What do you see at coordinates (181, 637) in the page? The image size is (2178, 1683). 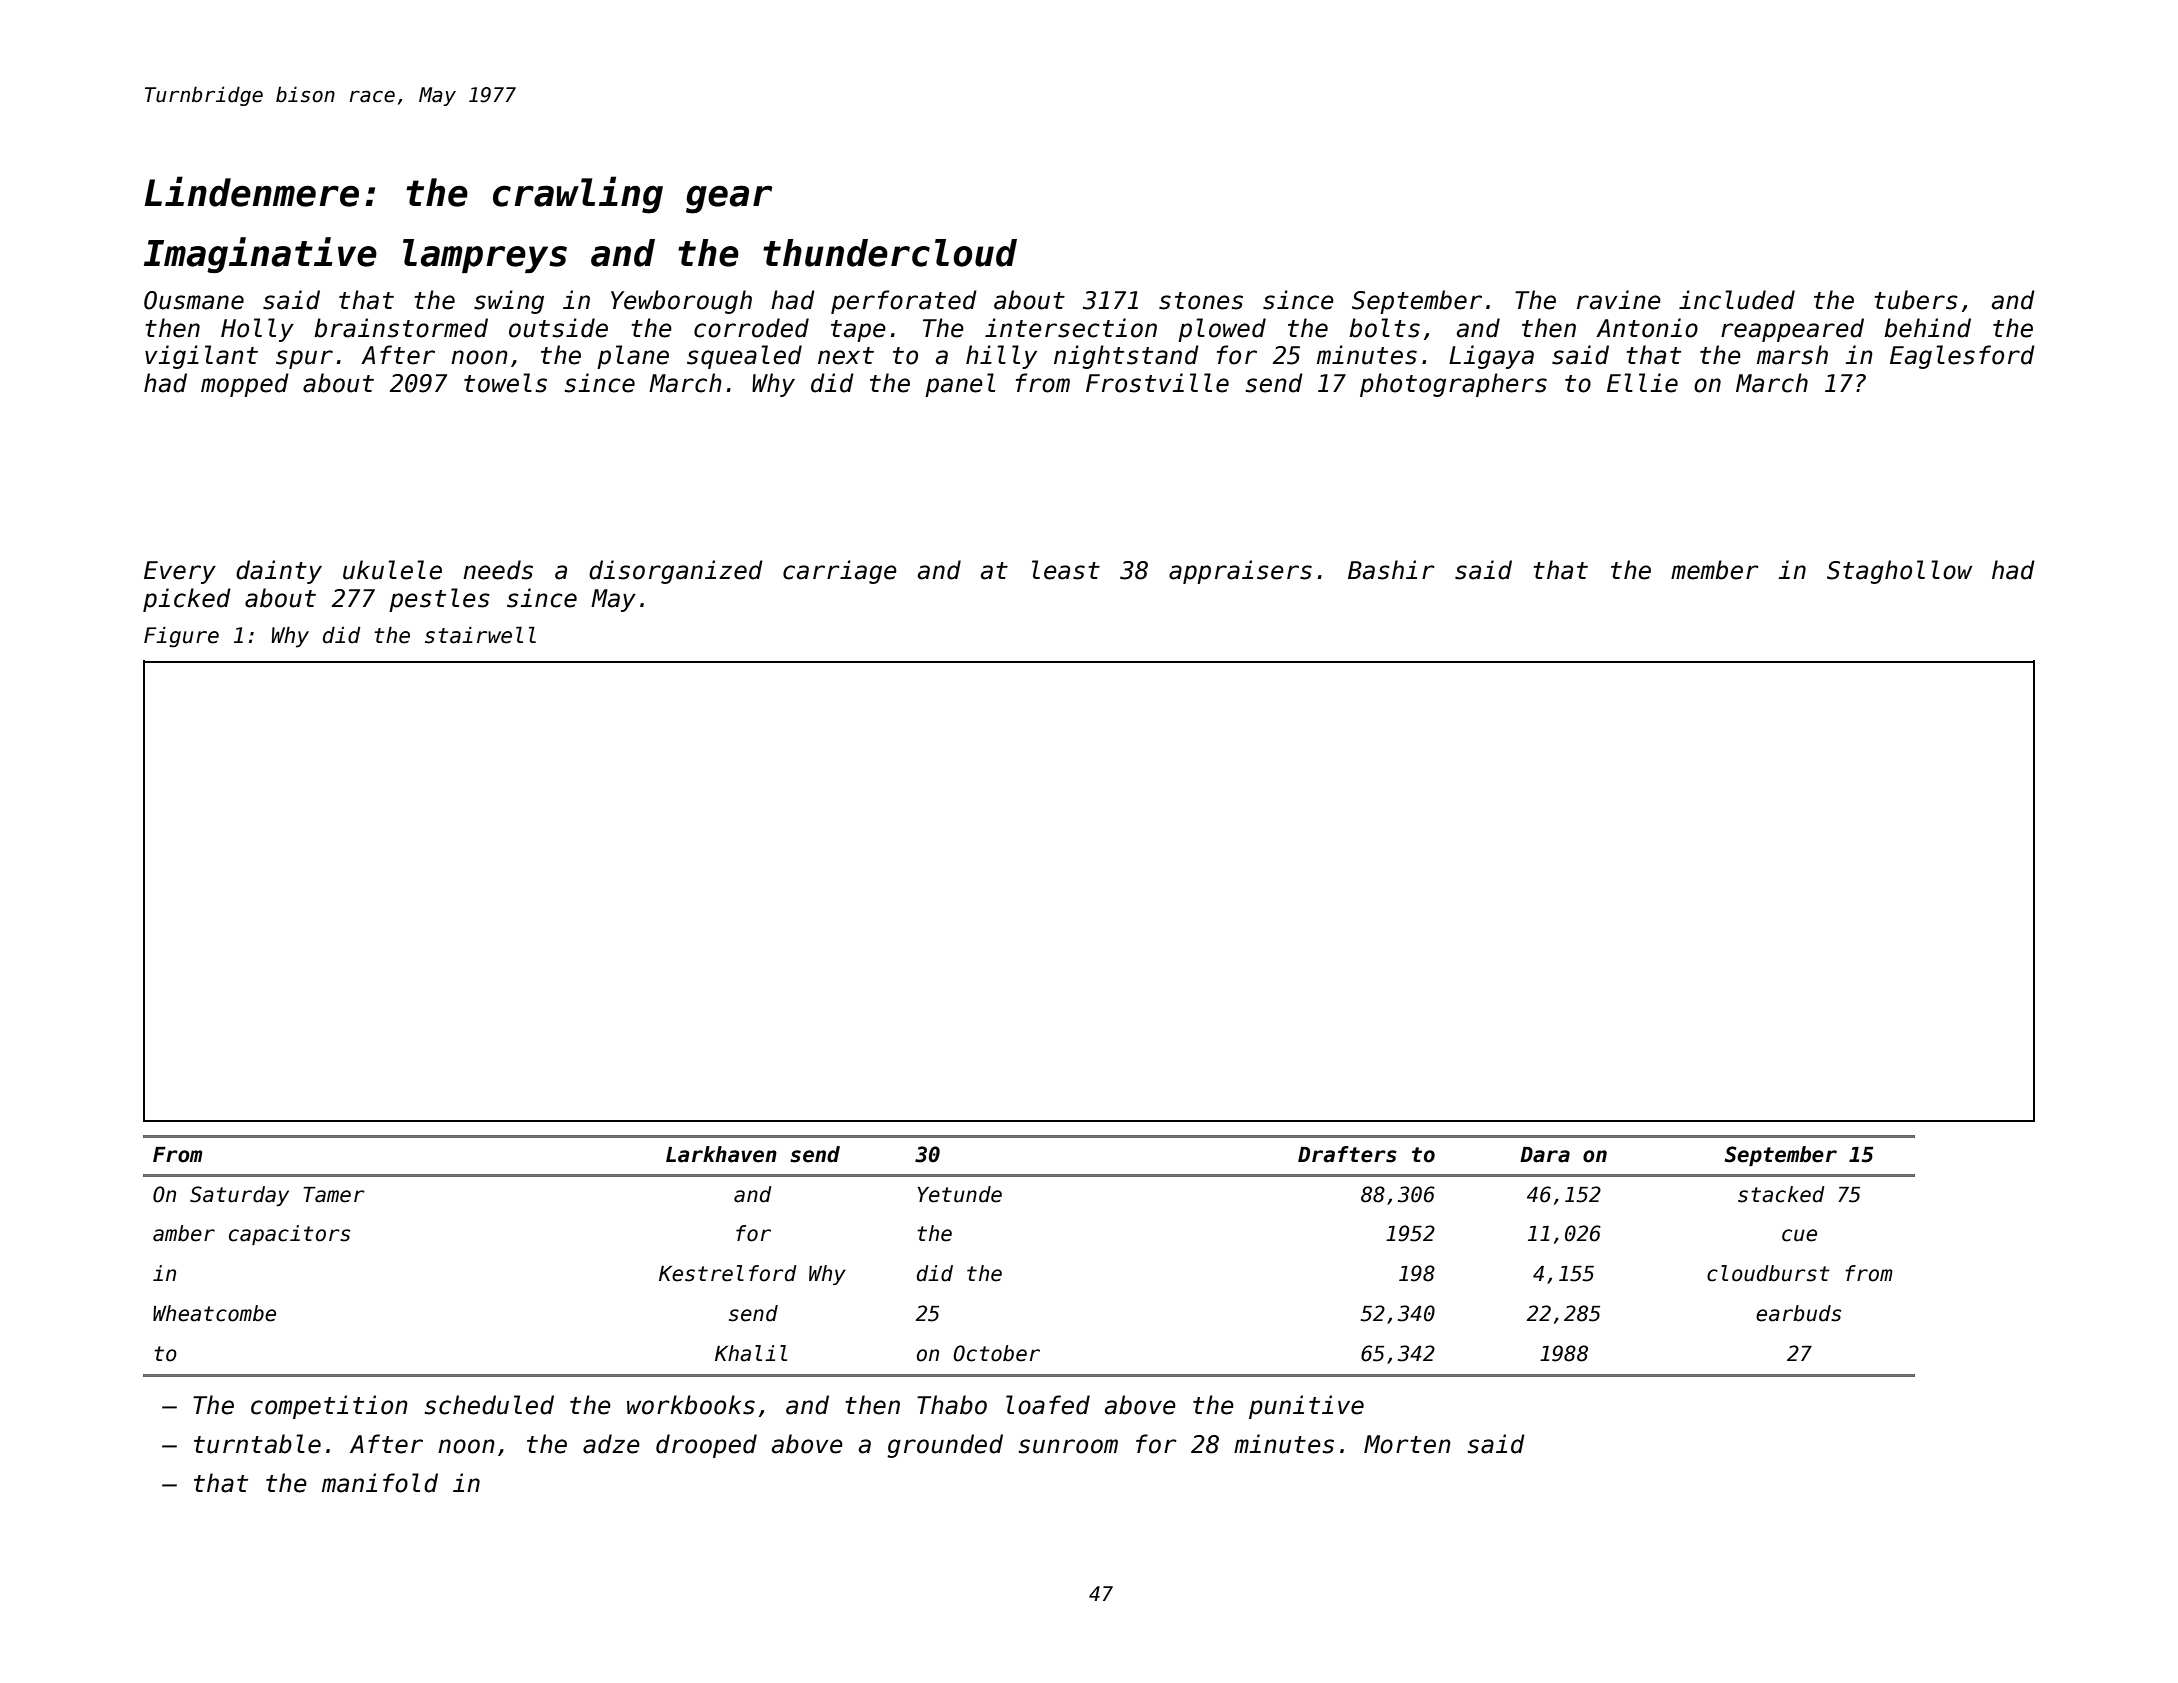 I see `Figure` at bounding box center [181, 637].
